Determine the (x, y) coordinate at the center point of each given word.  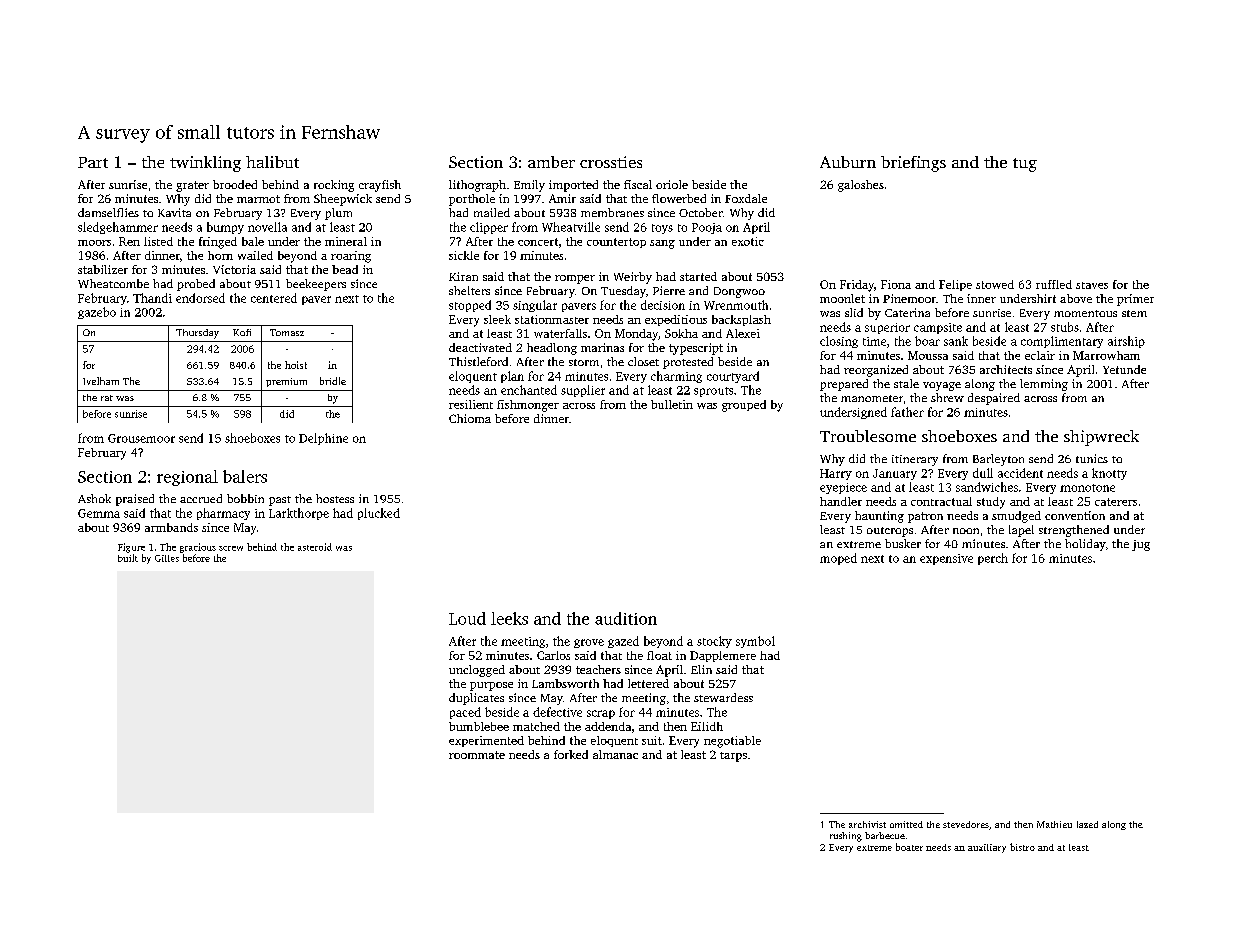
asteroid (315, 547)
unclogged (477, 671)
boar (927, 341)
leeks (509, 618)
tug (1025, 165)
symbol (755, 642)
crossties (611, 162)
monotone (1087, 488)
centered (274, 298)
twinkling (205, 164)
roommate (477, 755)
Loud (467, 618)
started (698, 276)
